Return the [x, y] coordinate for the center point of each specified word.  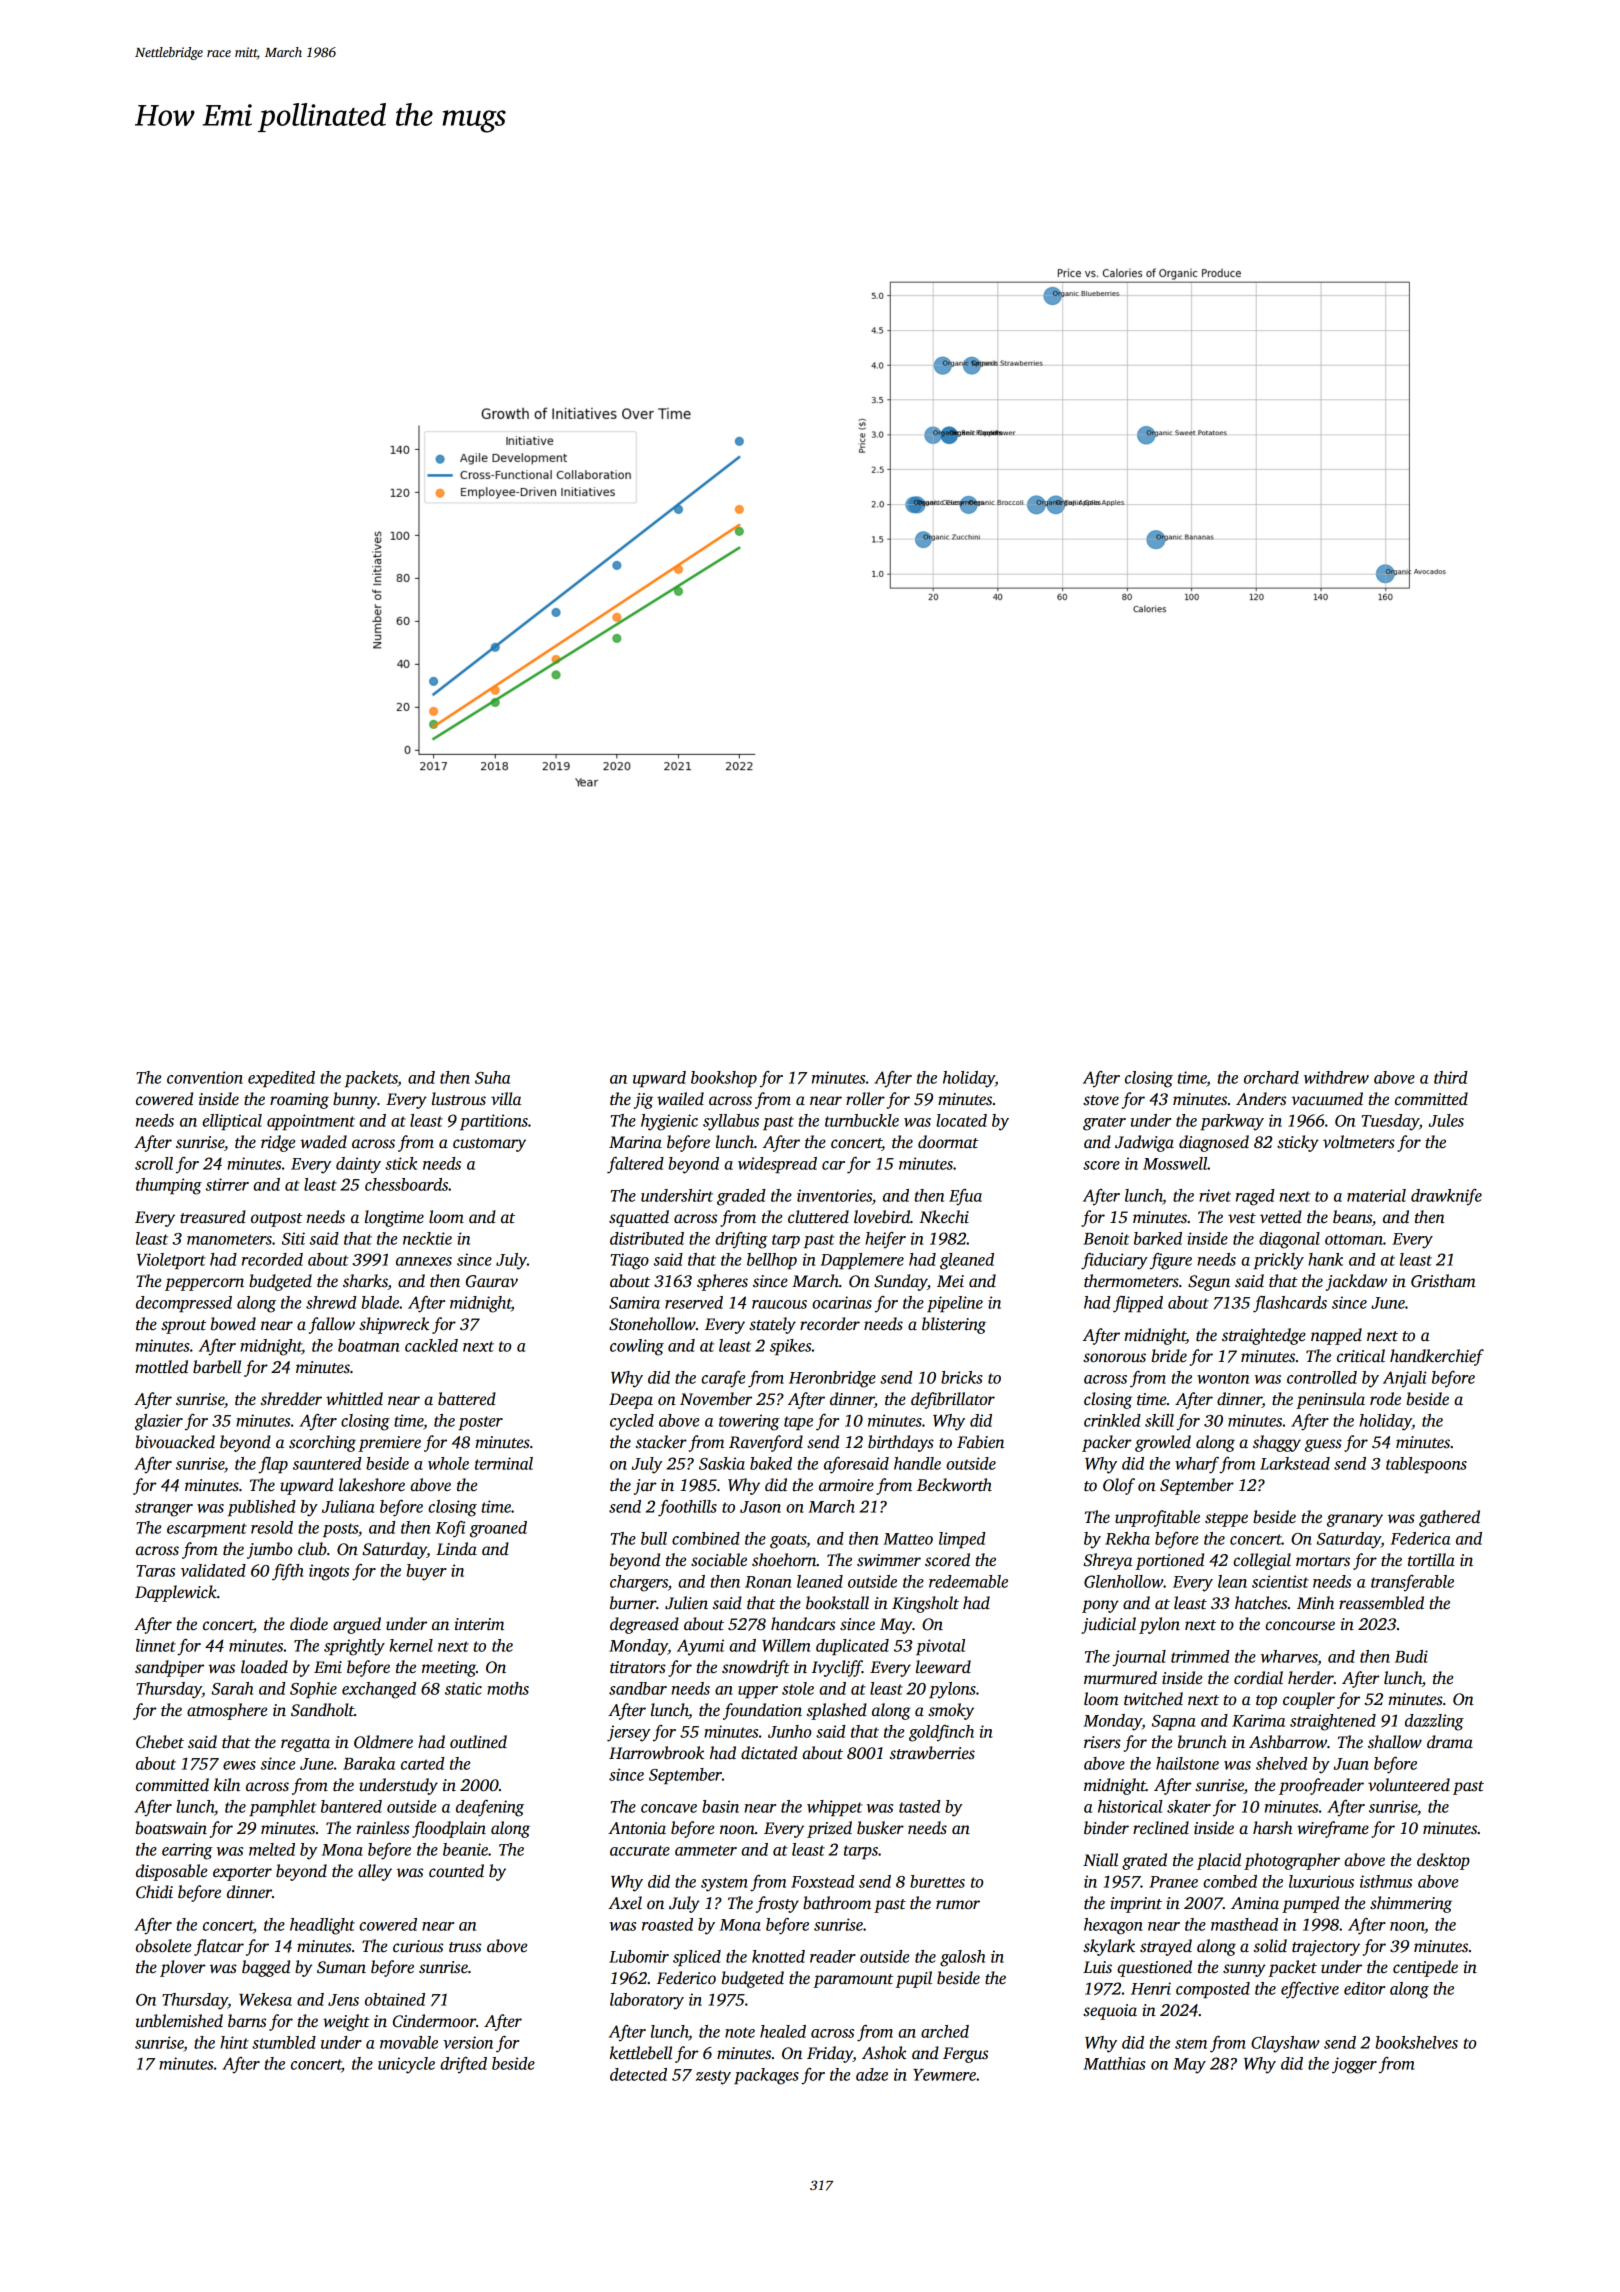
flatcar [219, 1947]
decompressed [184, 1304]
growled [1163, 1443]
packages [766, 2076]
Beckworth [954, 1485]
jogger [1354, 2065]
